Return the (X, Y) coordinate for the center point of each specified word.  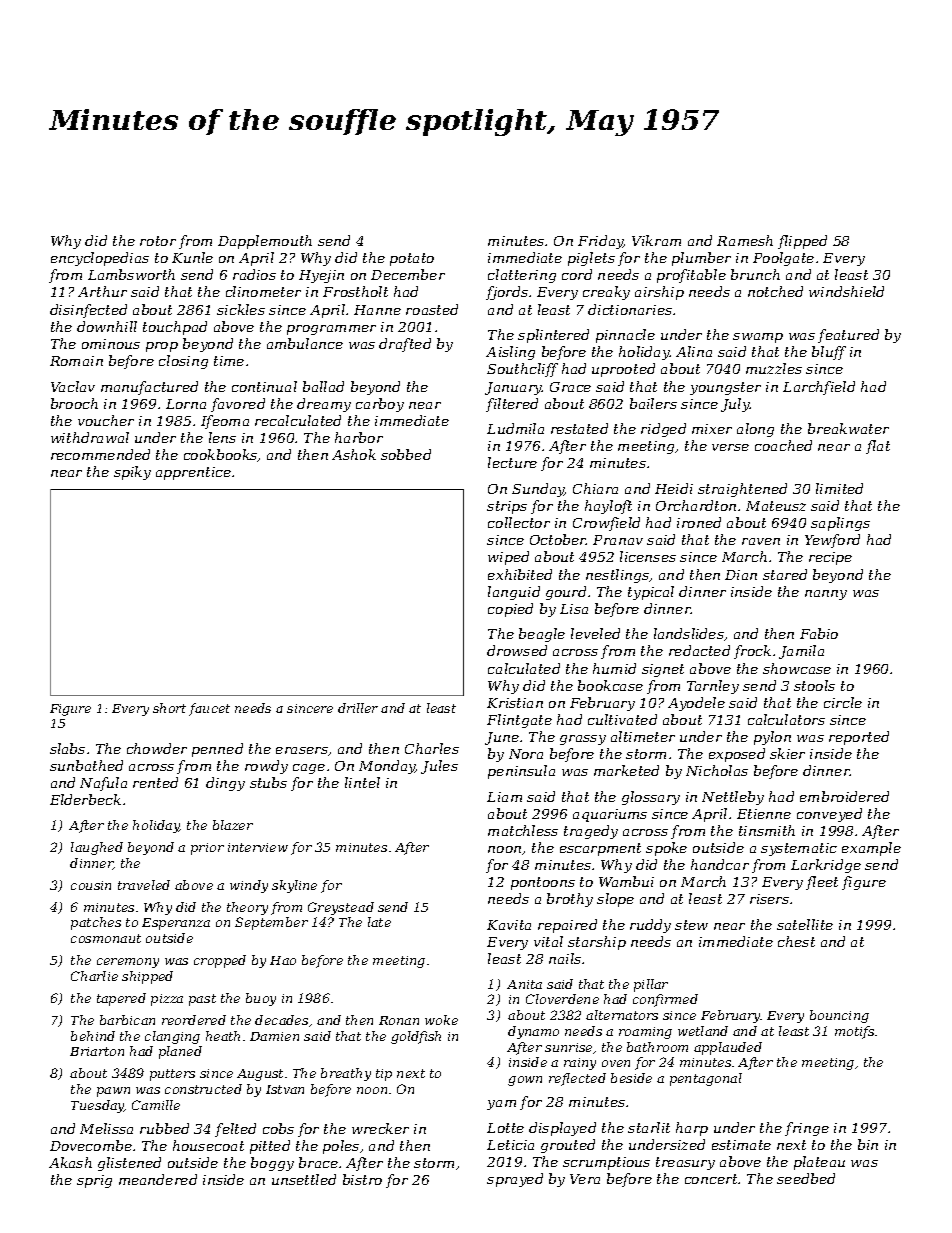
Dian (741, 575)
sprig (94, 1181)
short (169, 708)
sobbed (406, 454)
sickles (241, 309)
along (755, 430)
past (202, 1000)
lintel (362, 782)
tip (384, 1075)
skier (787, 753)
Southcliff (522, 370)
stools (814, 685)
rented (155, 782)
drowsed (517, 650)
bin (868, 1144)
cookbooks (221, 455)
